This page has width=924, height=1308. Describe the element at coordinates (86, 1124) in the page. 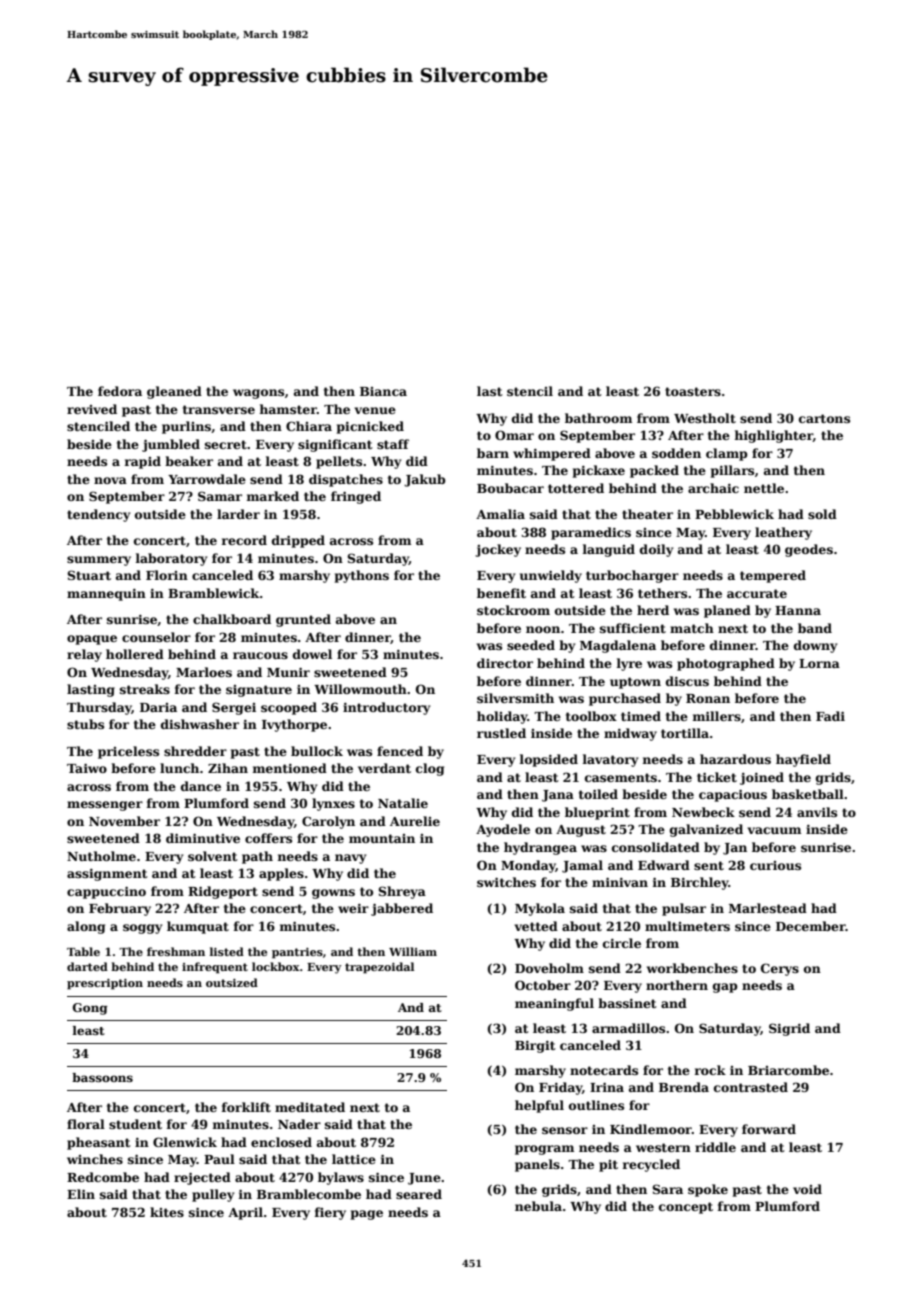

I see `floral` at that location.
